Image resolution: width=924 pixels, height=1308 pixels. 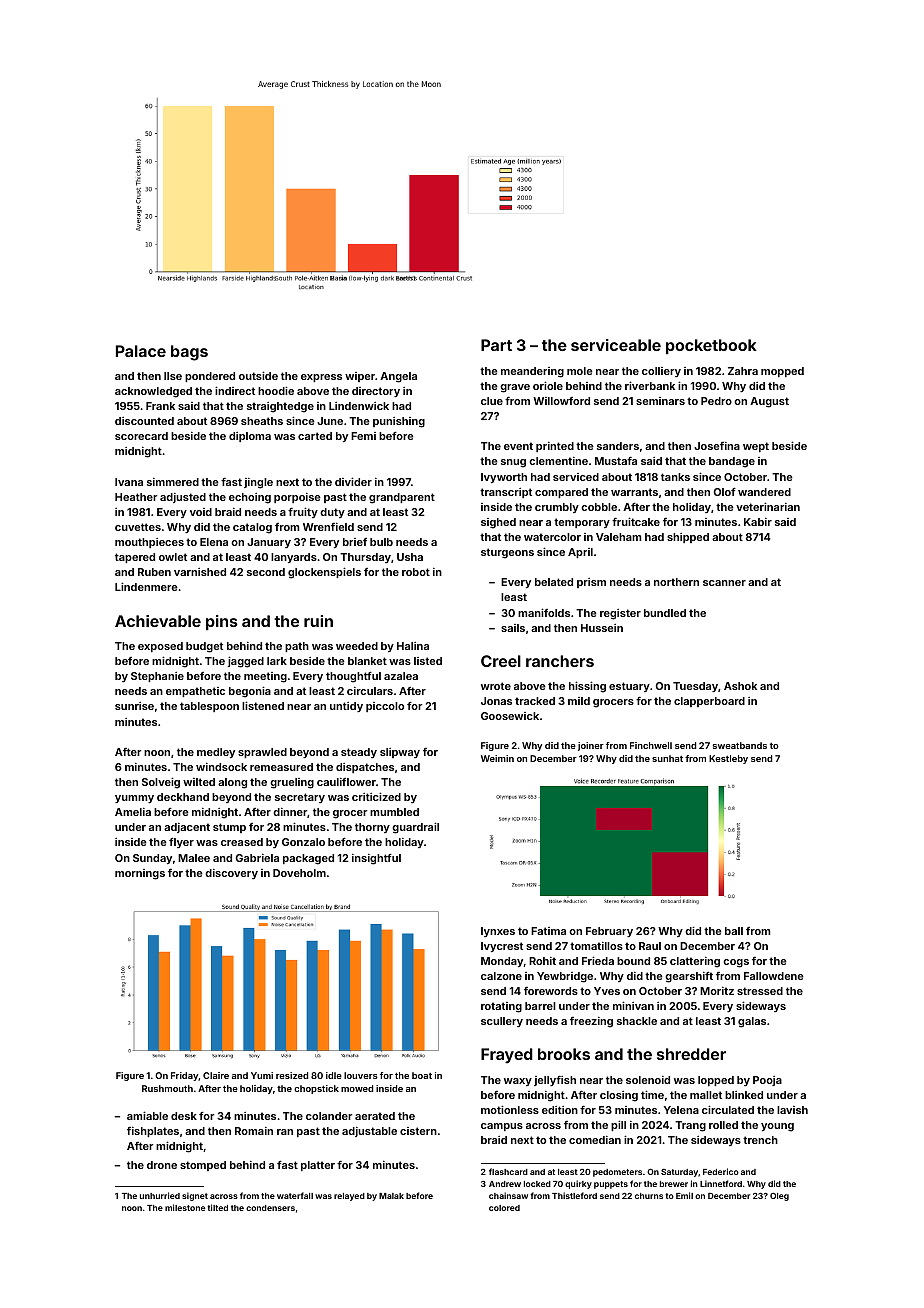 I want to click on waxy, so click(x=518, y=1082).
